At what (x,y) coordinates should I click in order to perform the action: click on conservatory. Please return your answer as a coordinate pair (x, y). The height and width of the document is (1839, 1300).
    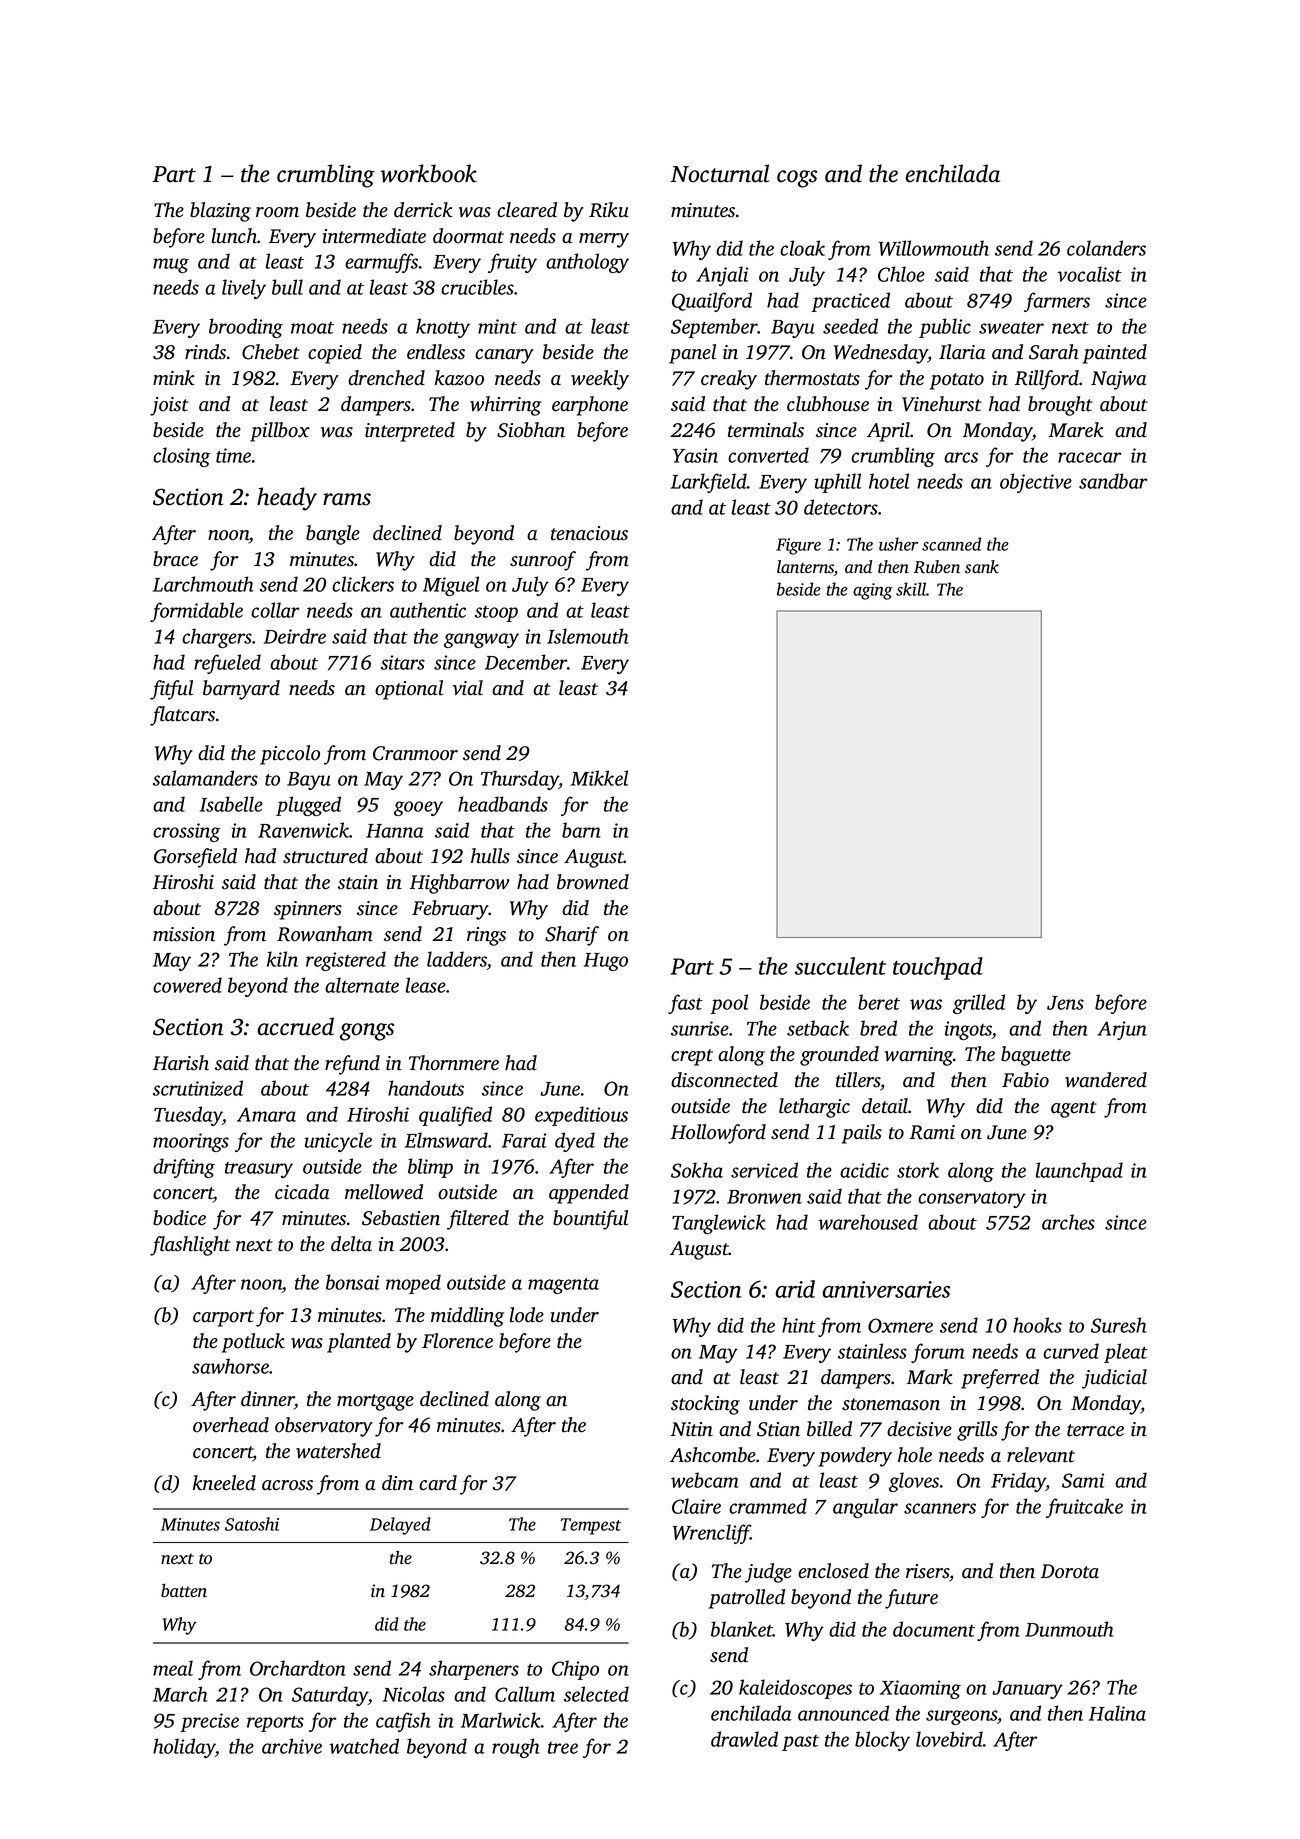
    Looking at the image, I should click on (972, 1200).
